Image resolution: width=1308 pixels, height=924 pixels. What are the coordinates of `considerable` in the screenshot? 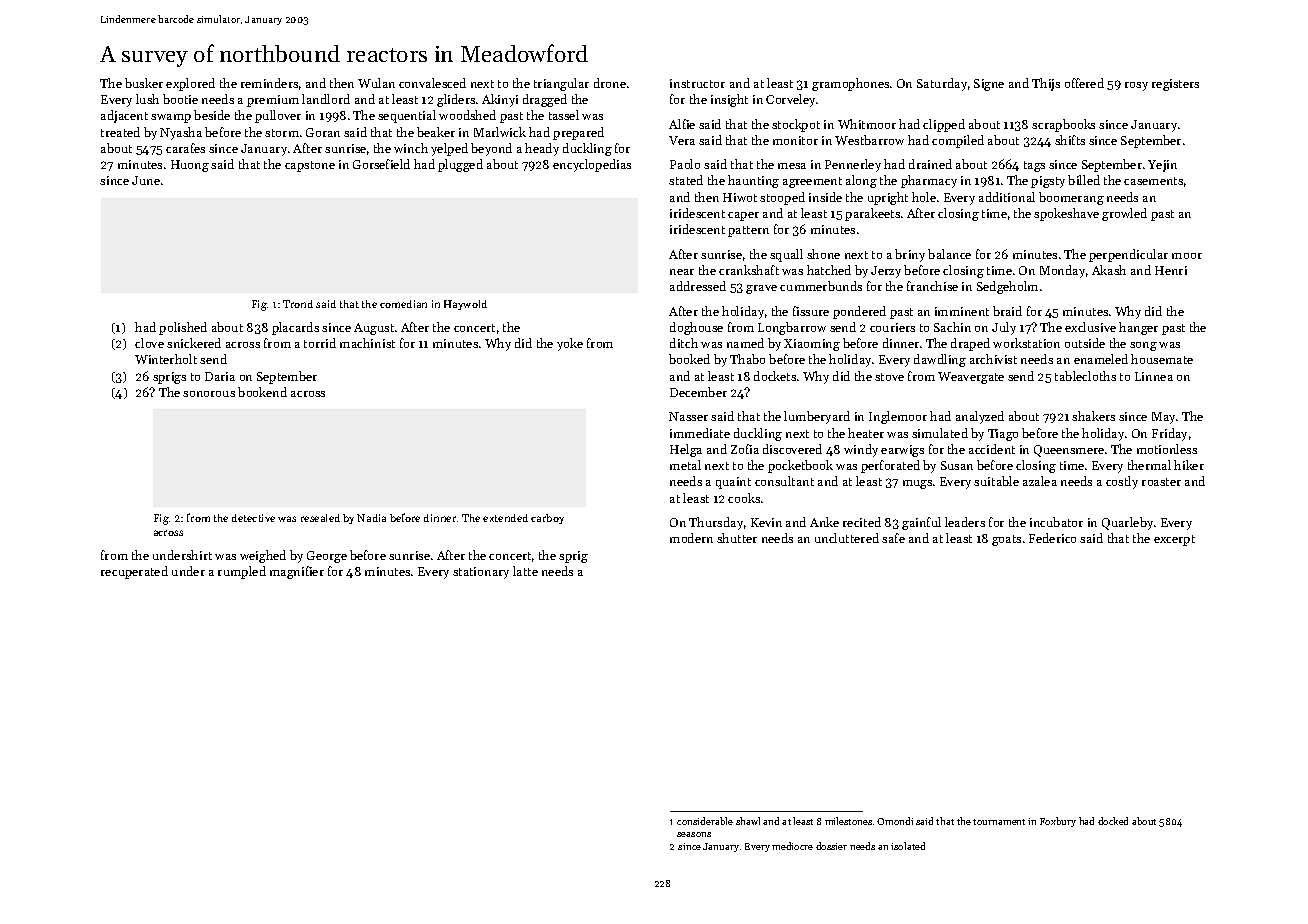 It's located at (705, 821).
